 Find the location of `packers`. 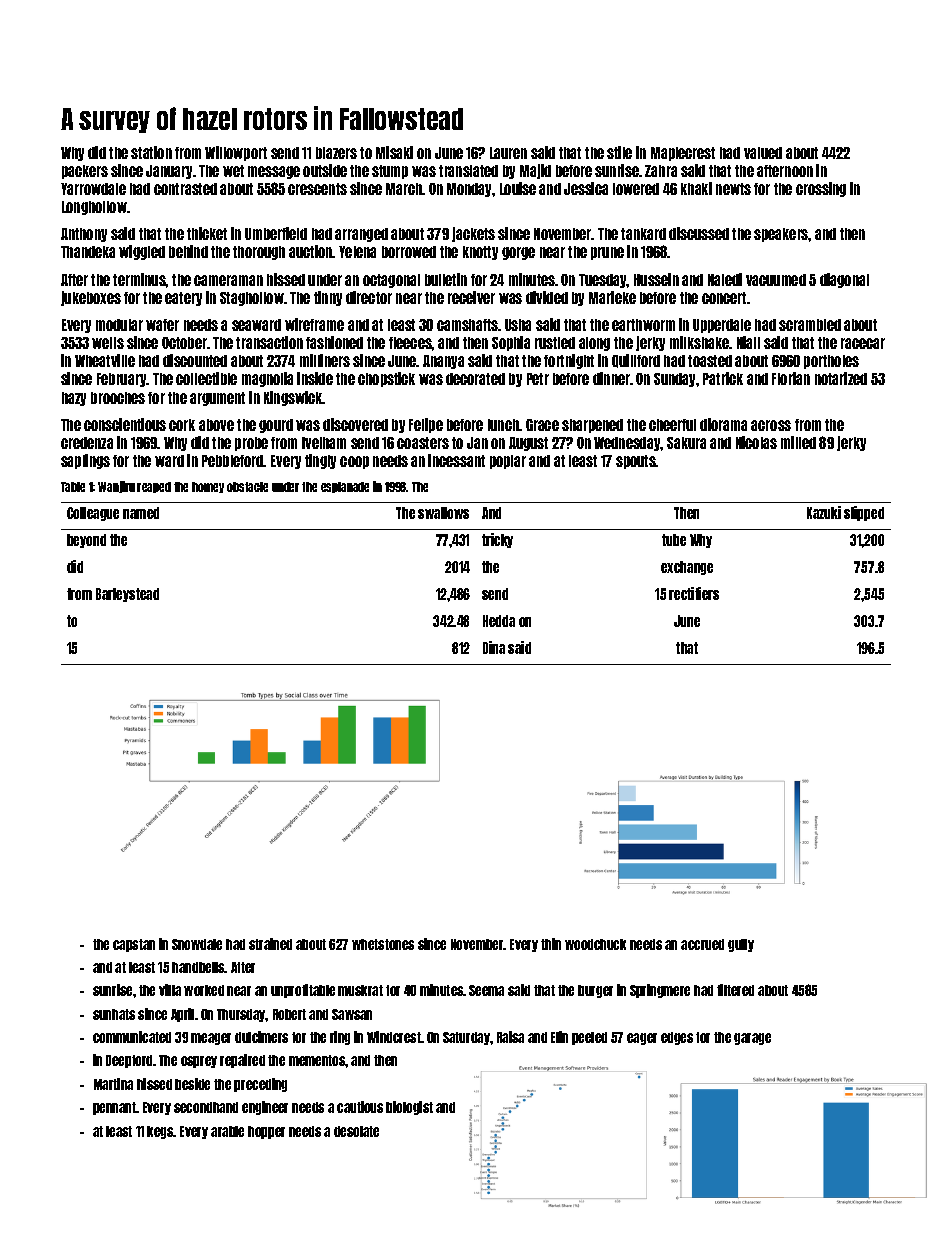

packers is located at coordinates (85, 172).
